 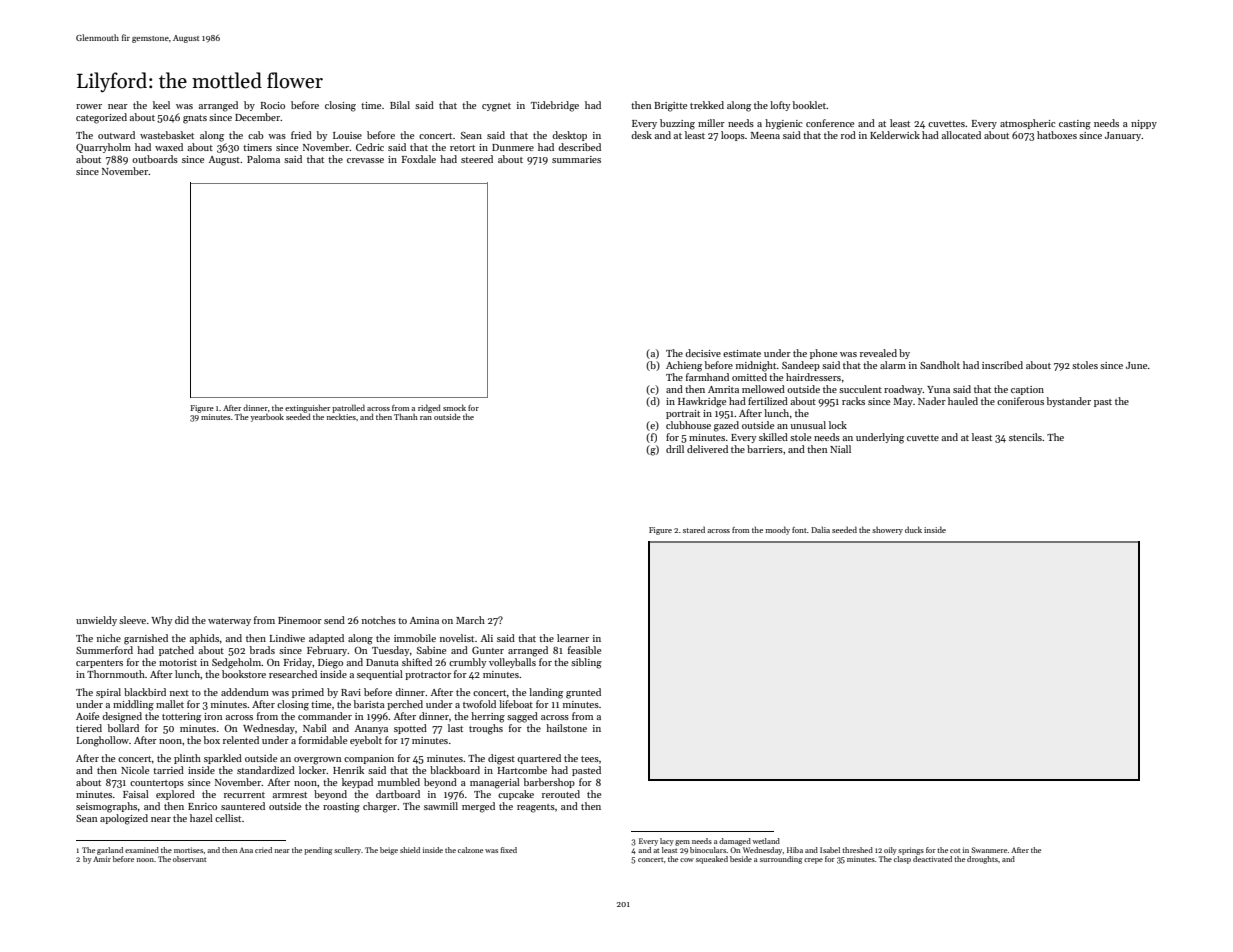 What do you see at coordinates (878, 353) in the page?
I see `revealed` at bounding box center [878, 353].
